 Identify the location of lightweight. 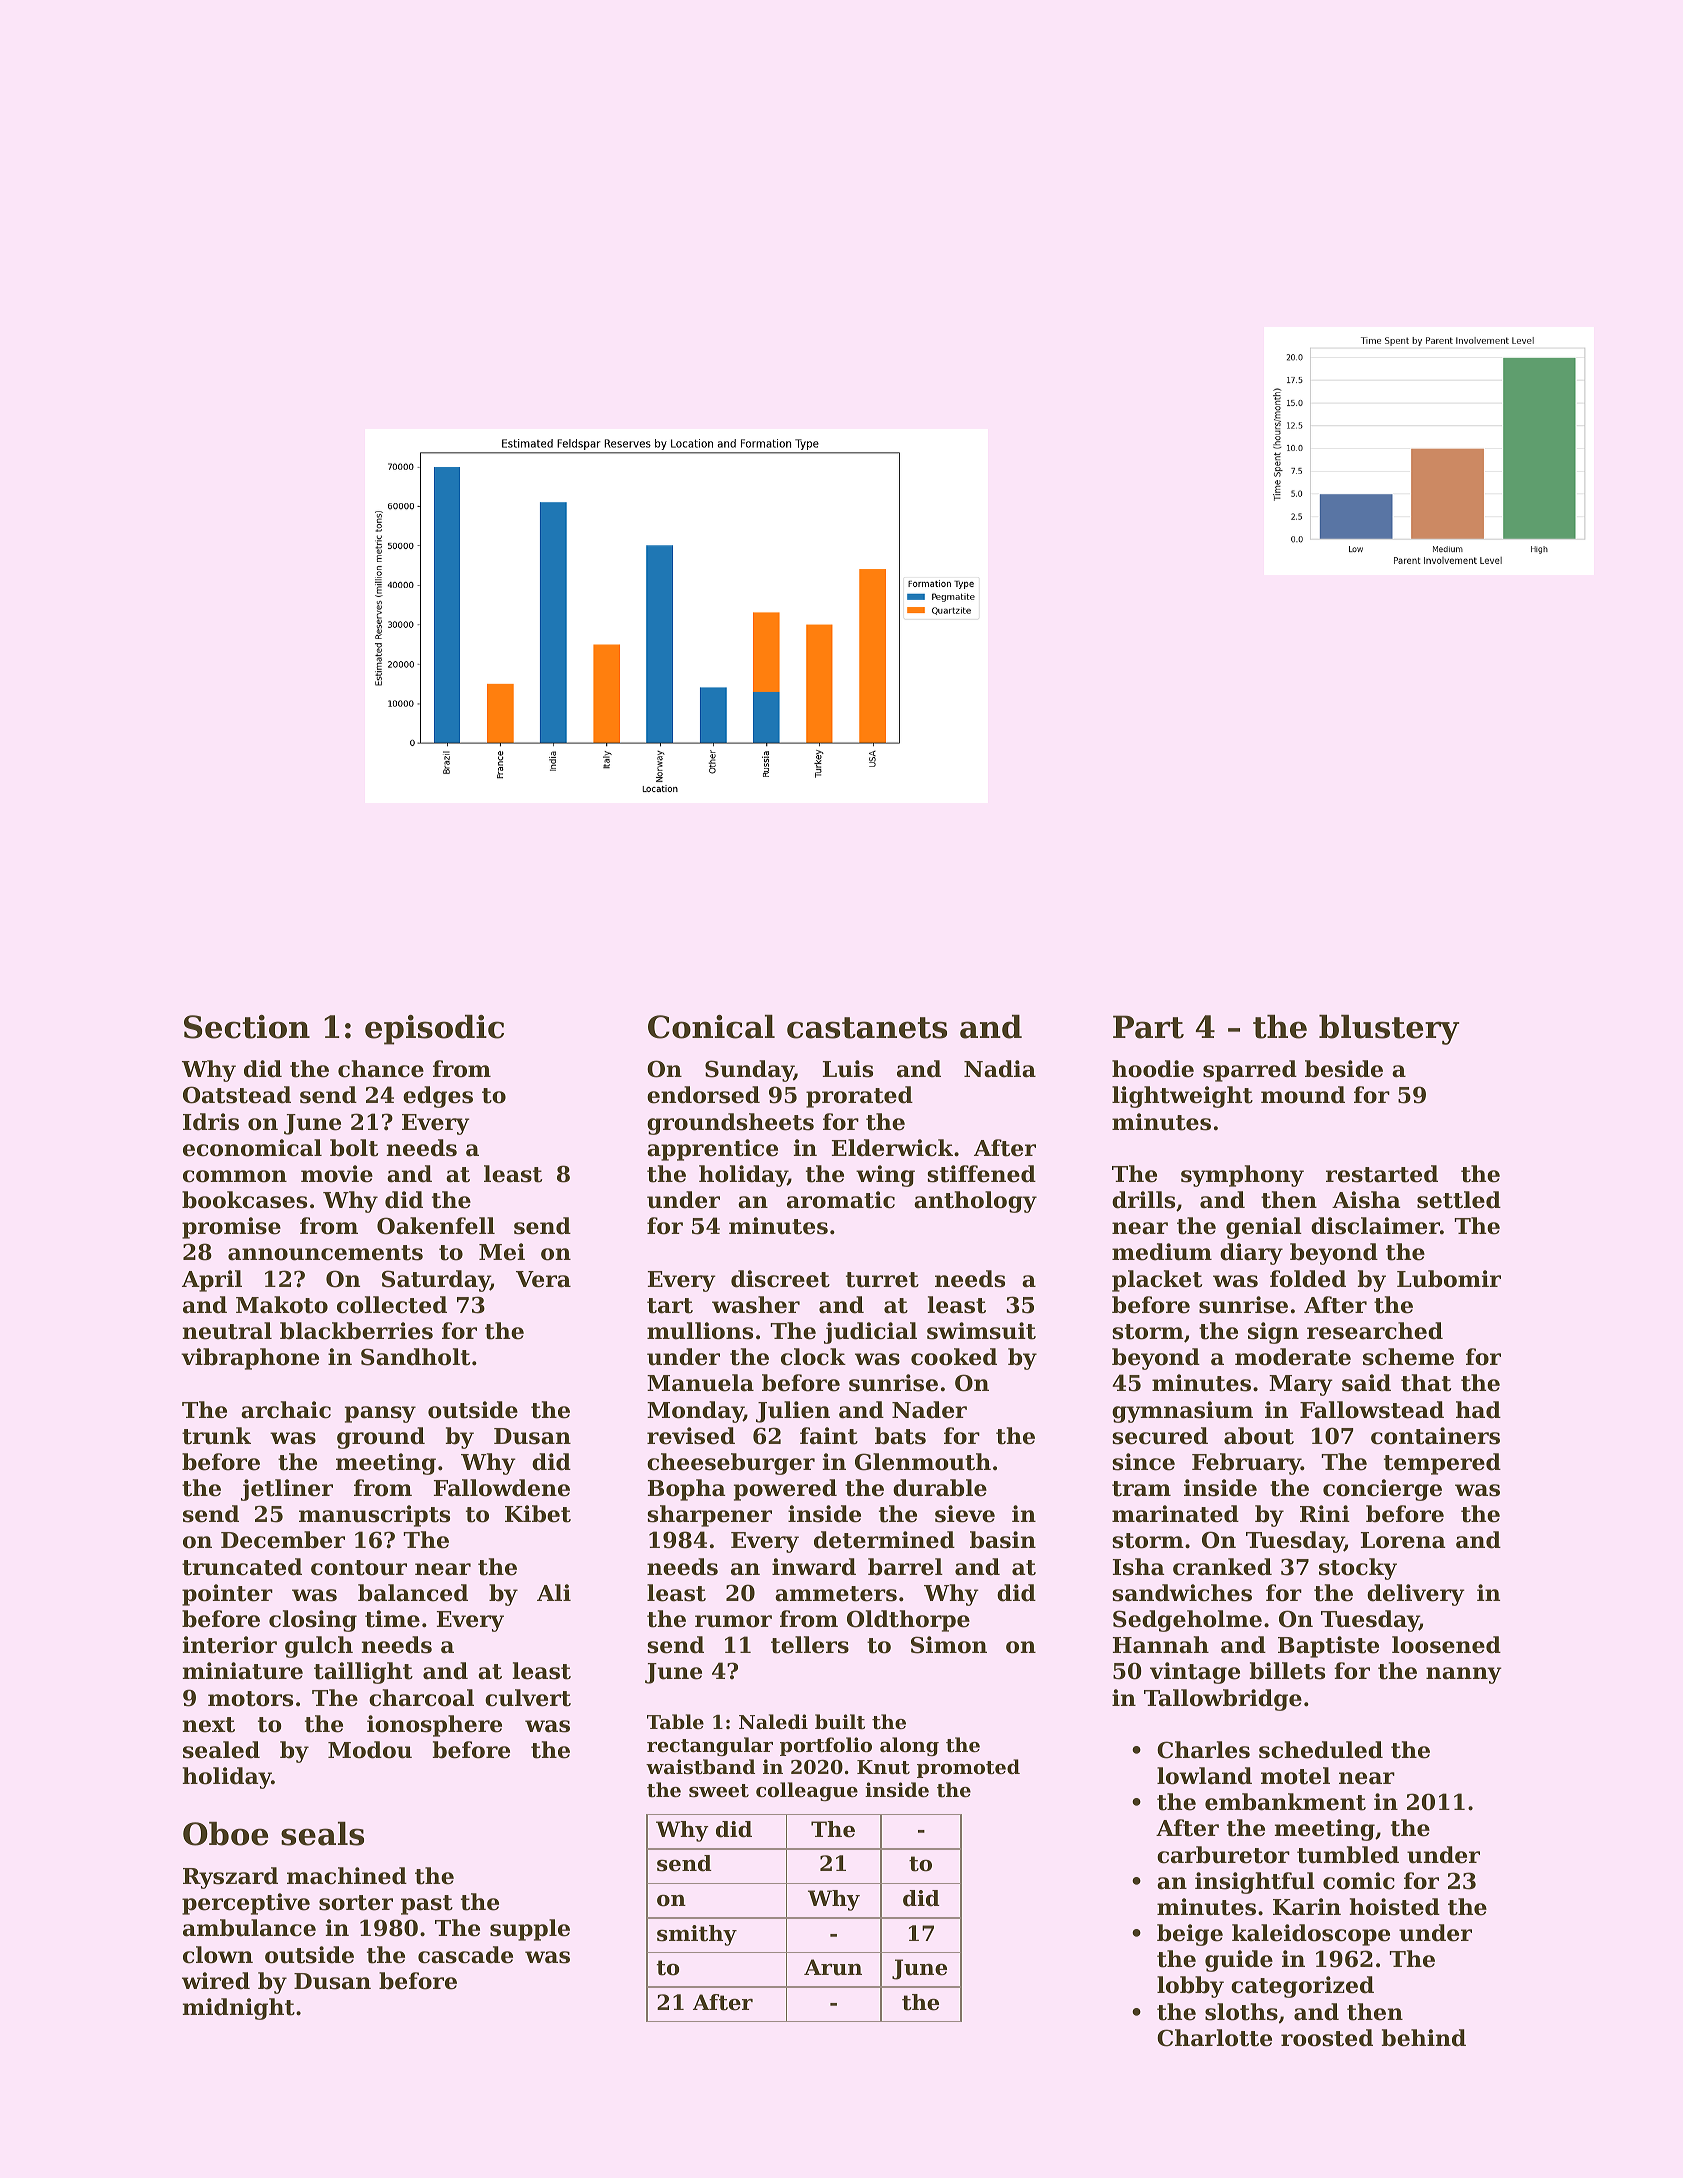
(1182, 1097).
